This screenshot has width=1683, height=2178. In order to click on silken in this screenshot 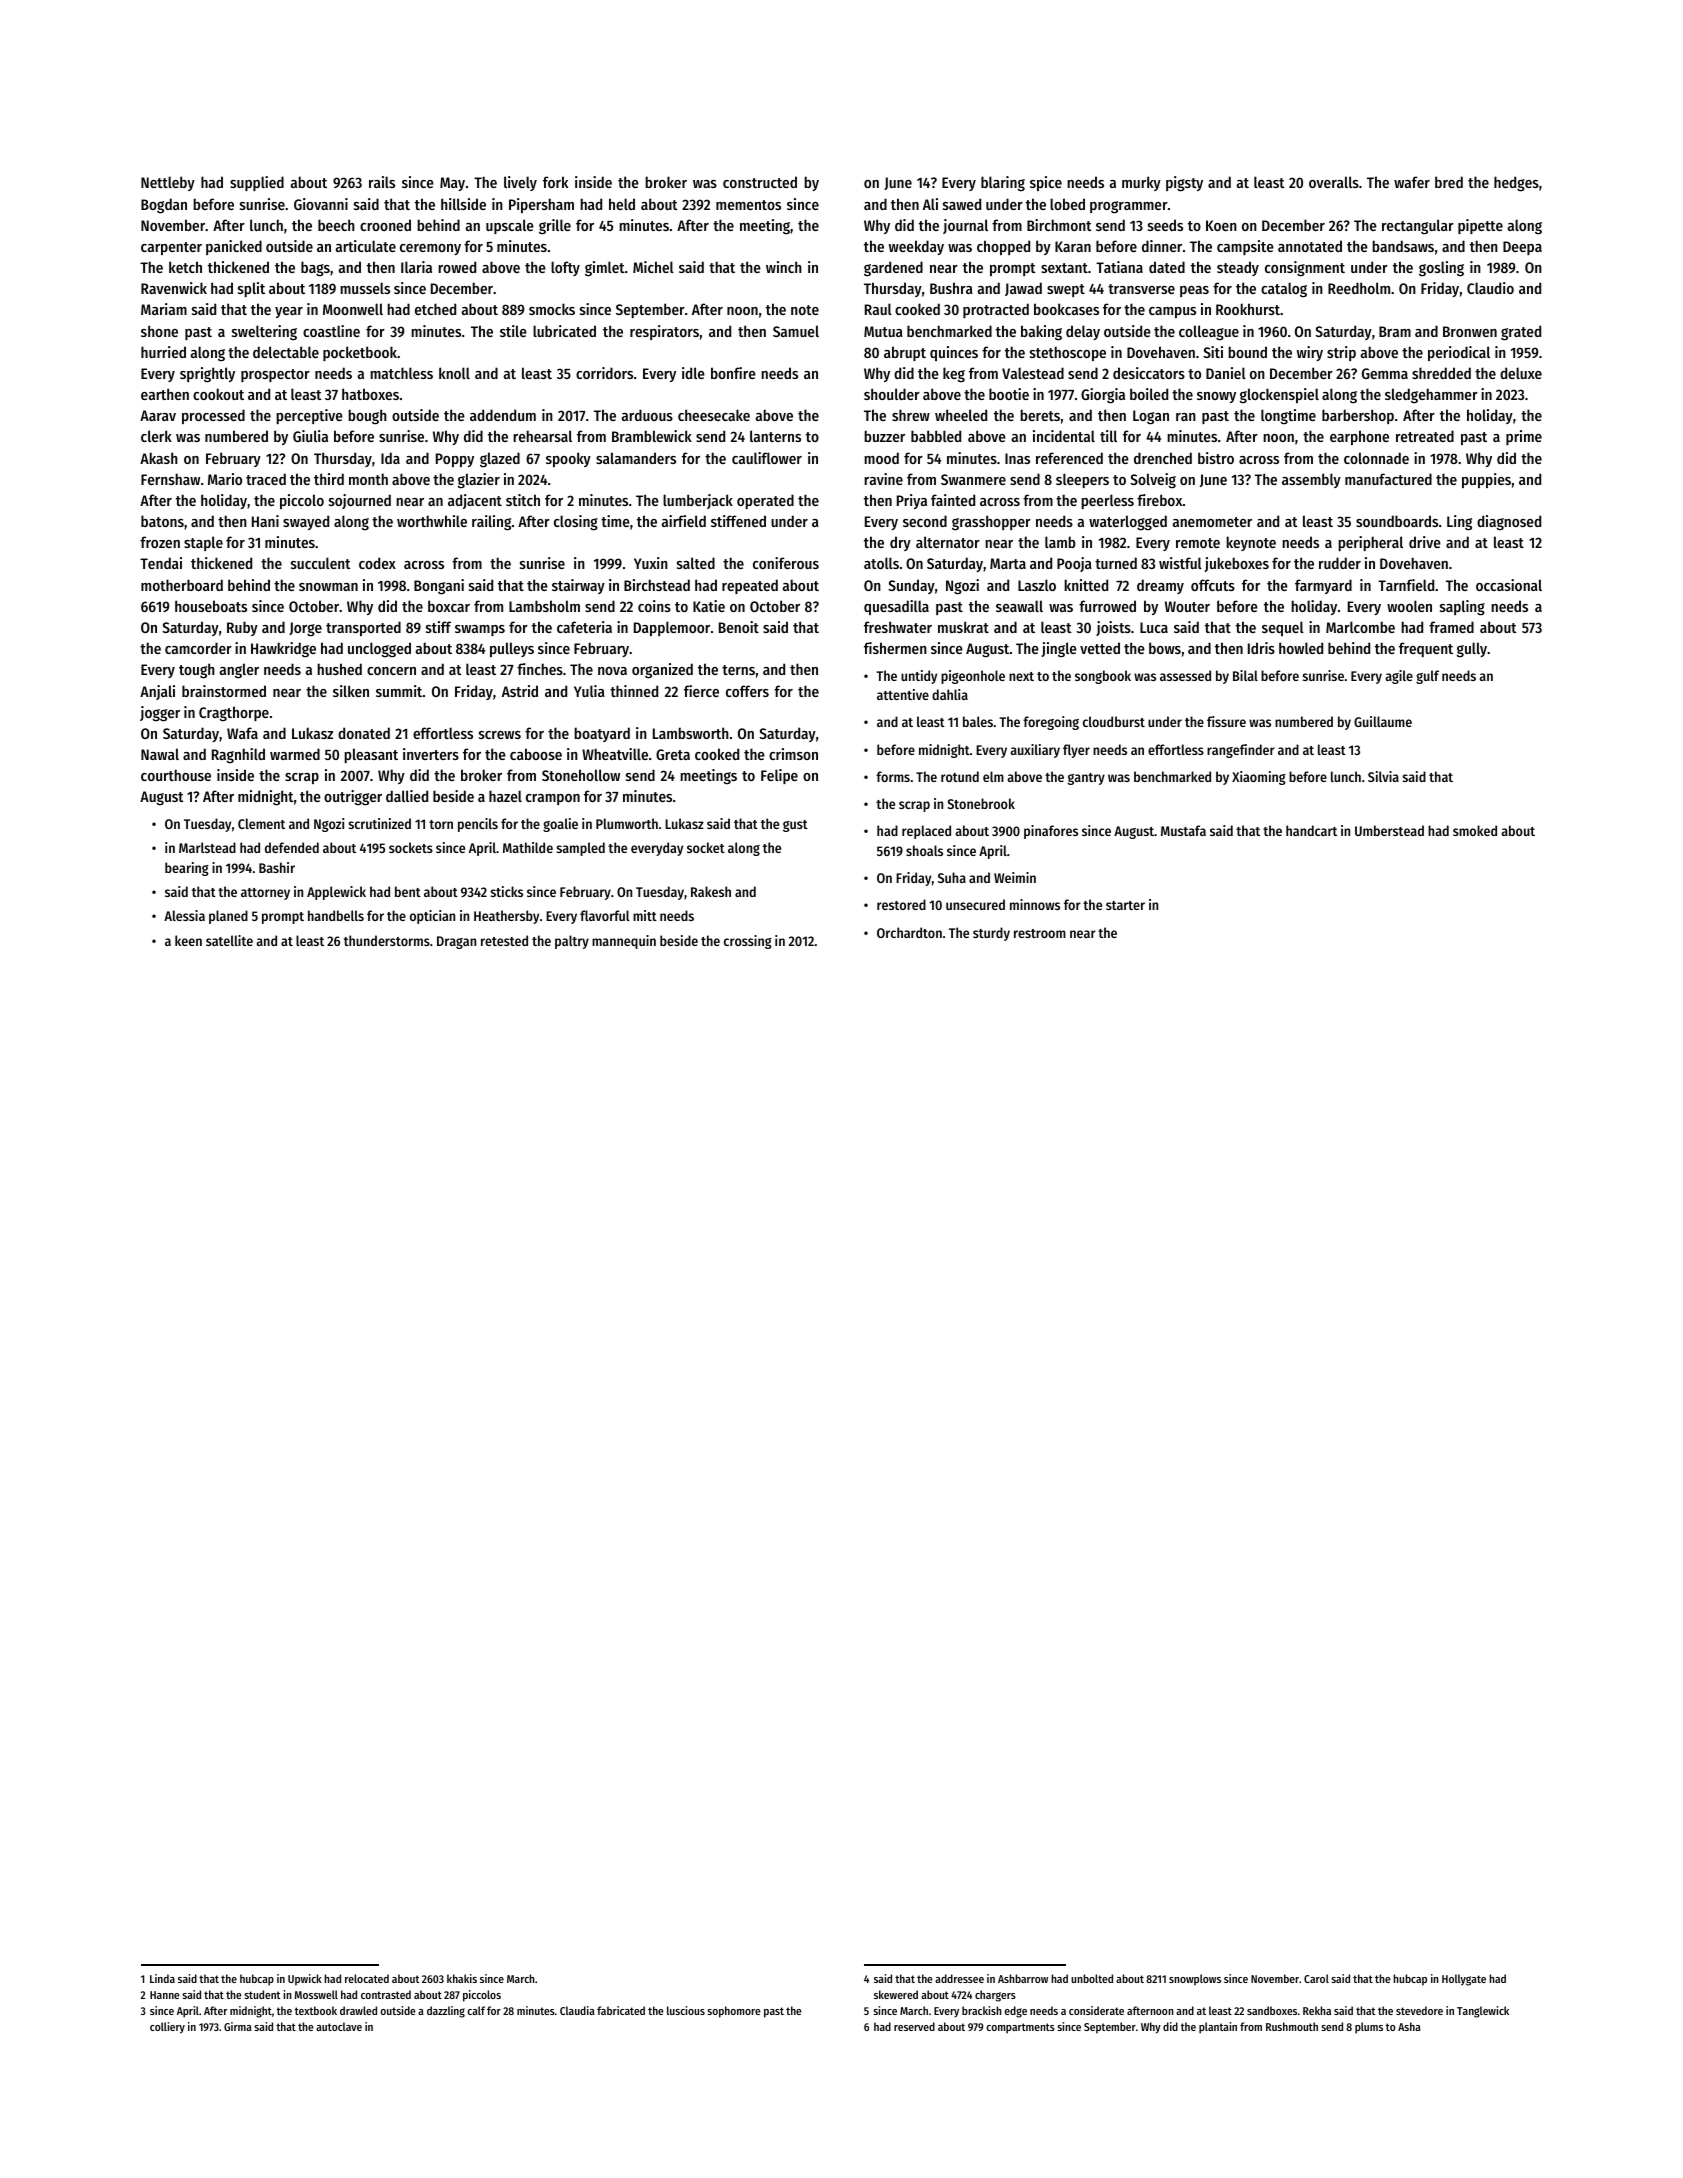, I will do `click(351, 691)`.
